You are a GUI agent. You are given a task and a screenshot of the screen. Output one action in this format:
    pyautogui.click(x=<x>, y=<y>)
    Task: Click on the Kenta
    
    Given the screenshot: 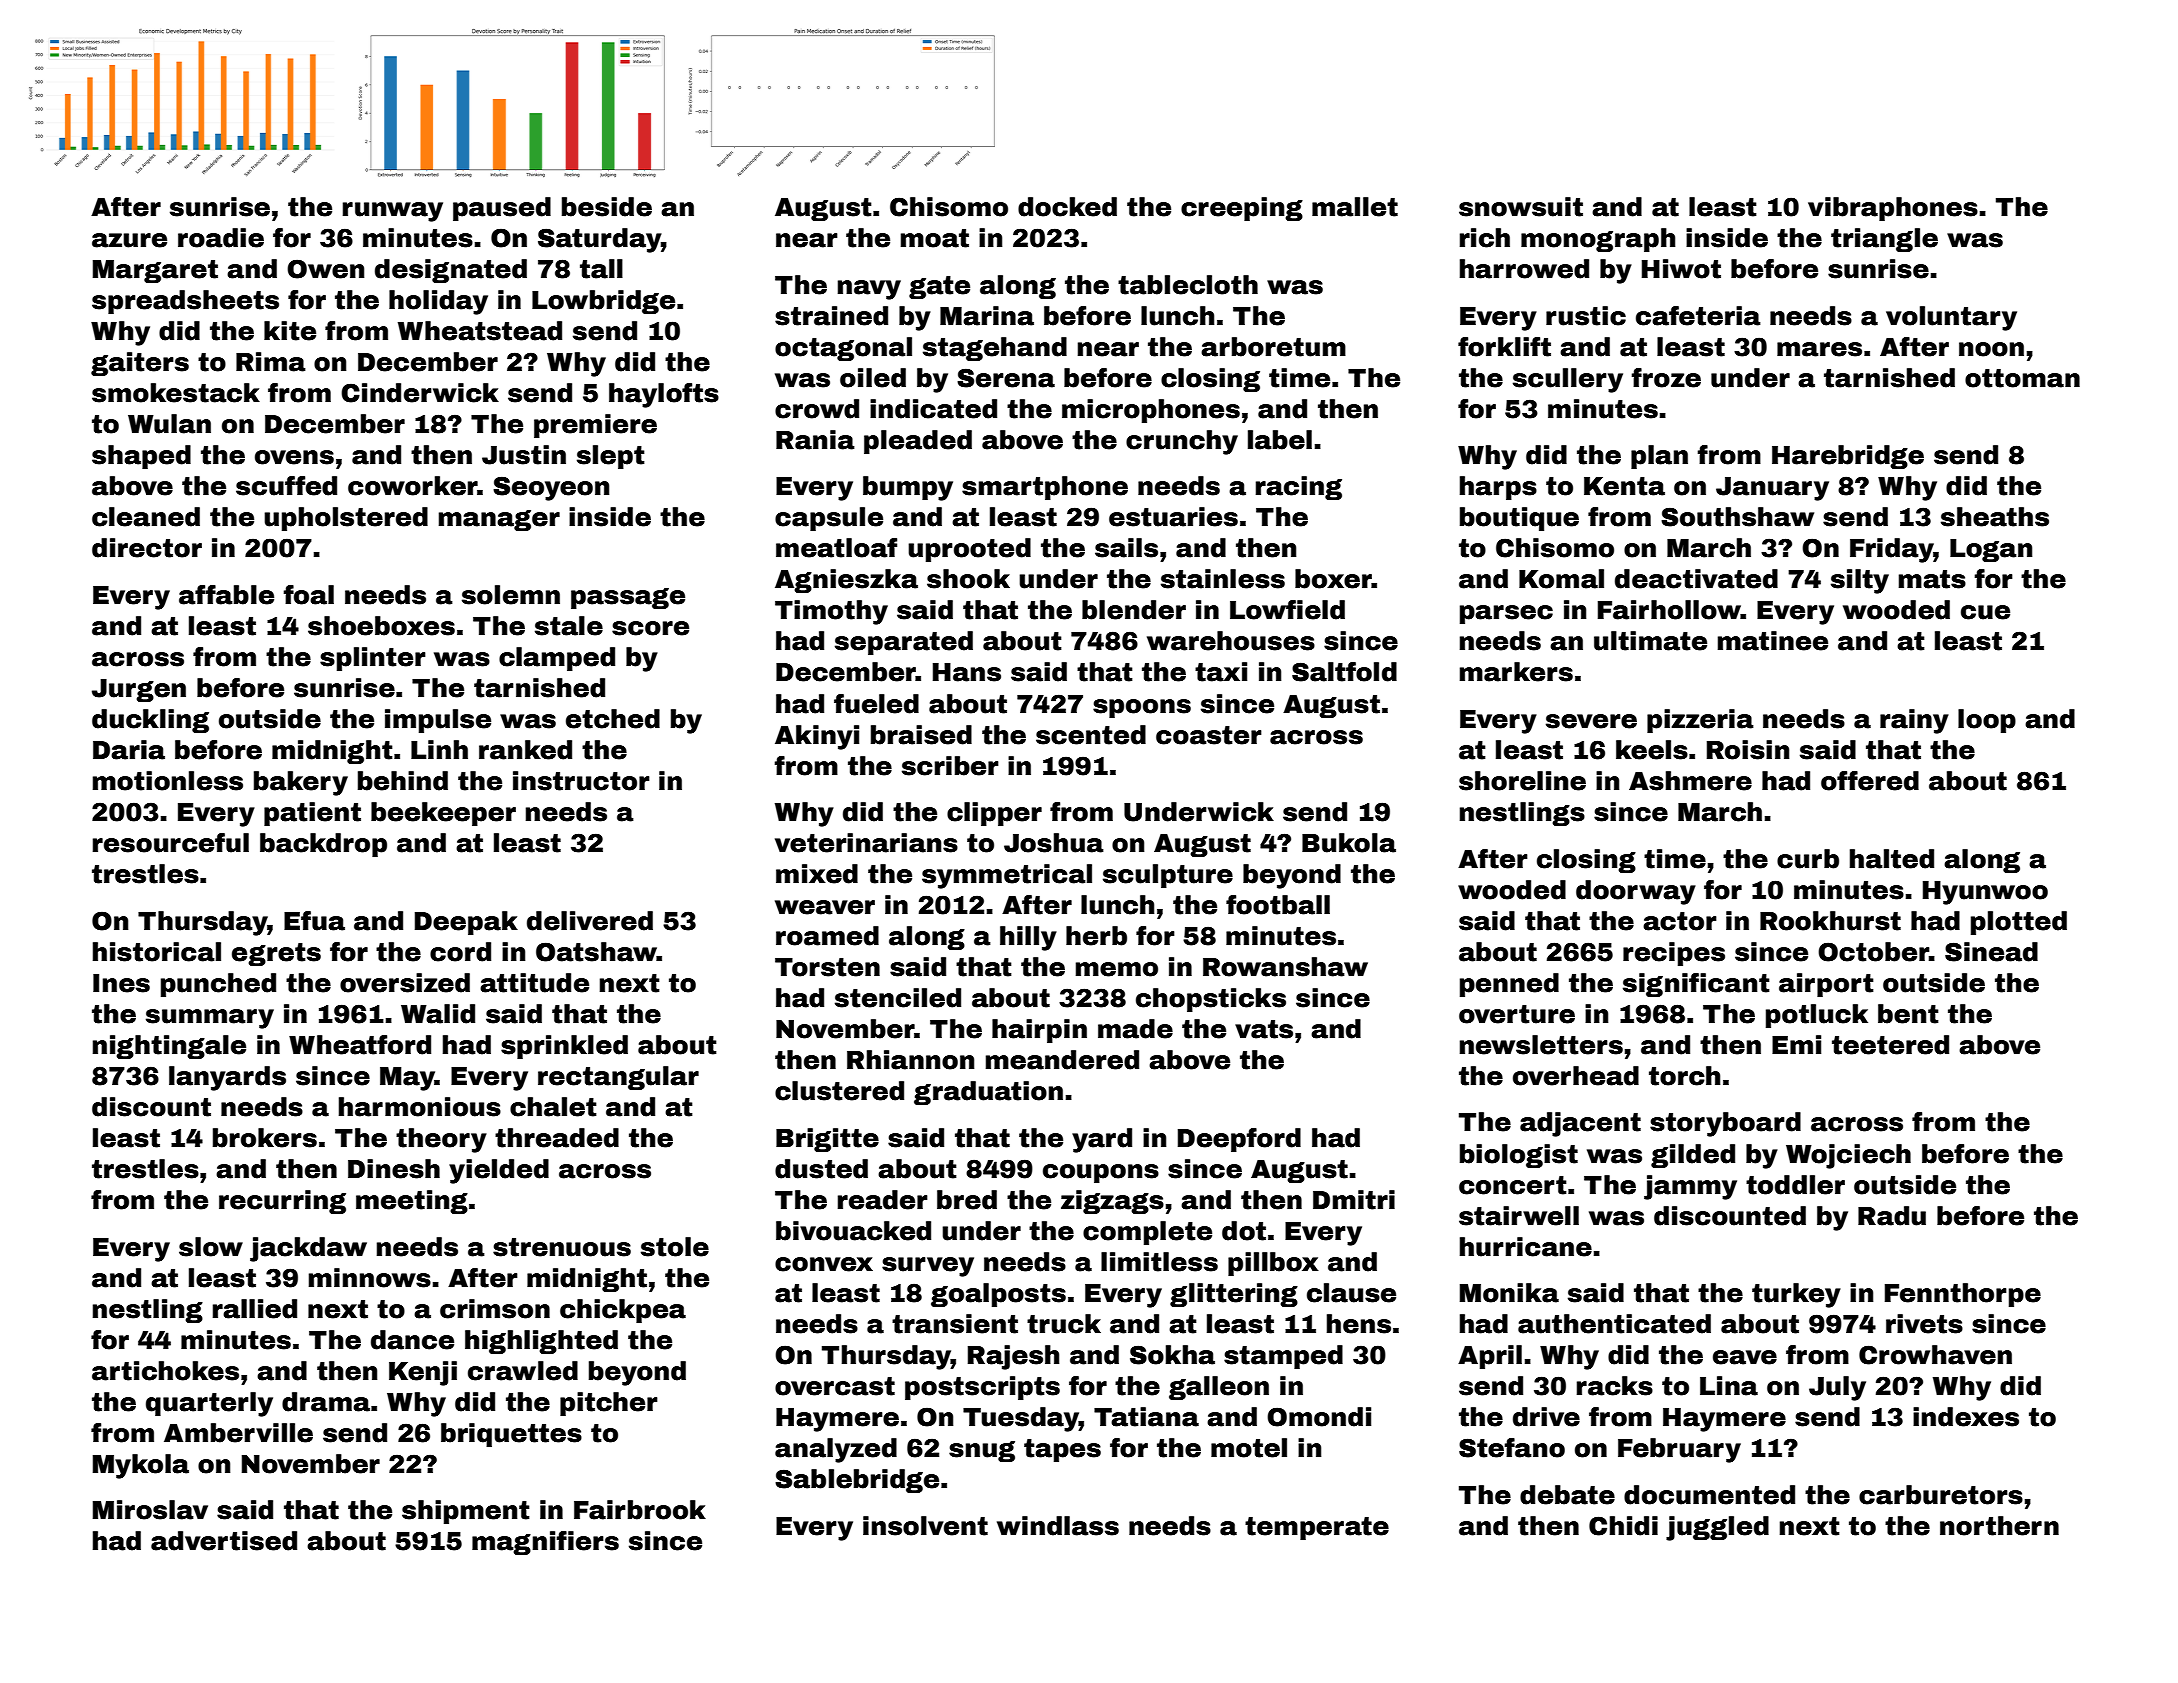 What is the action you would take?
    pyautogui.click(x=1624, y=486)
